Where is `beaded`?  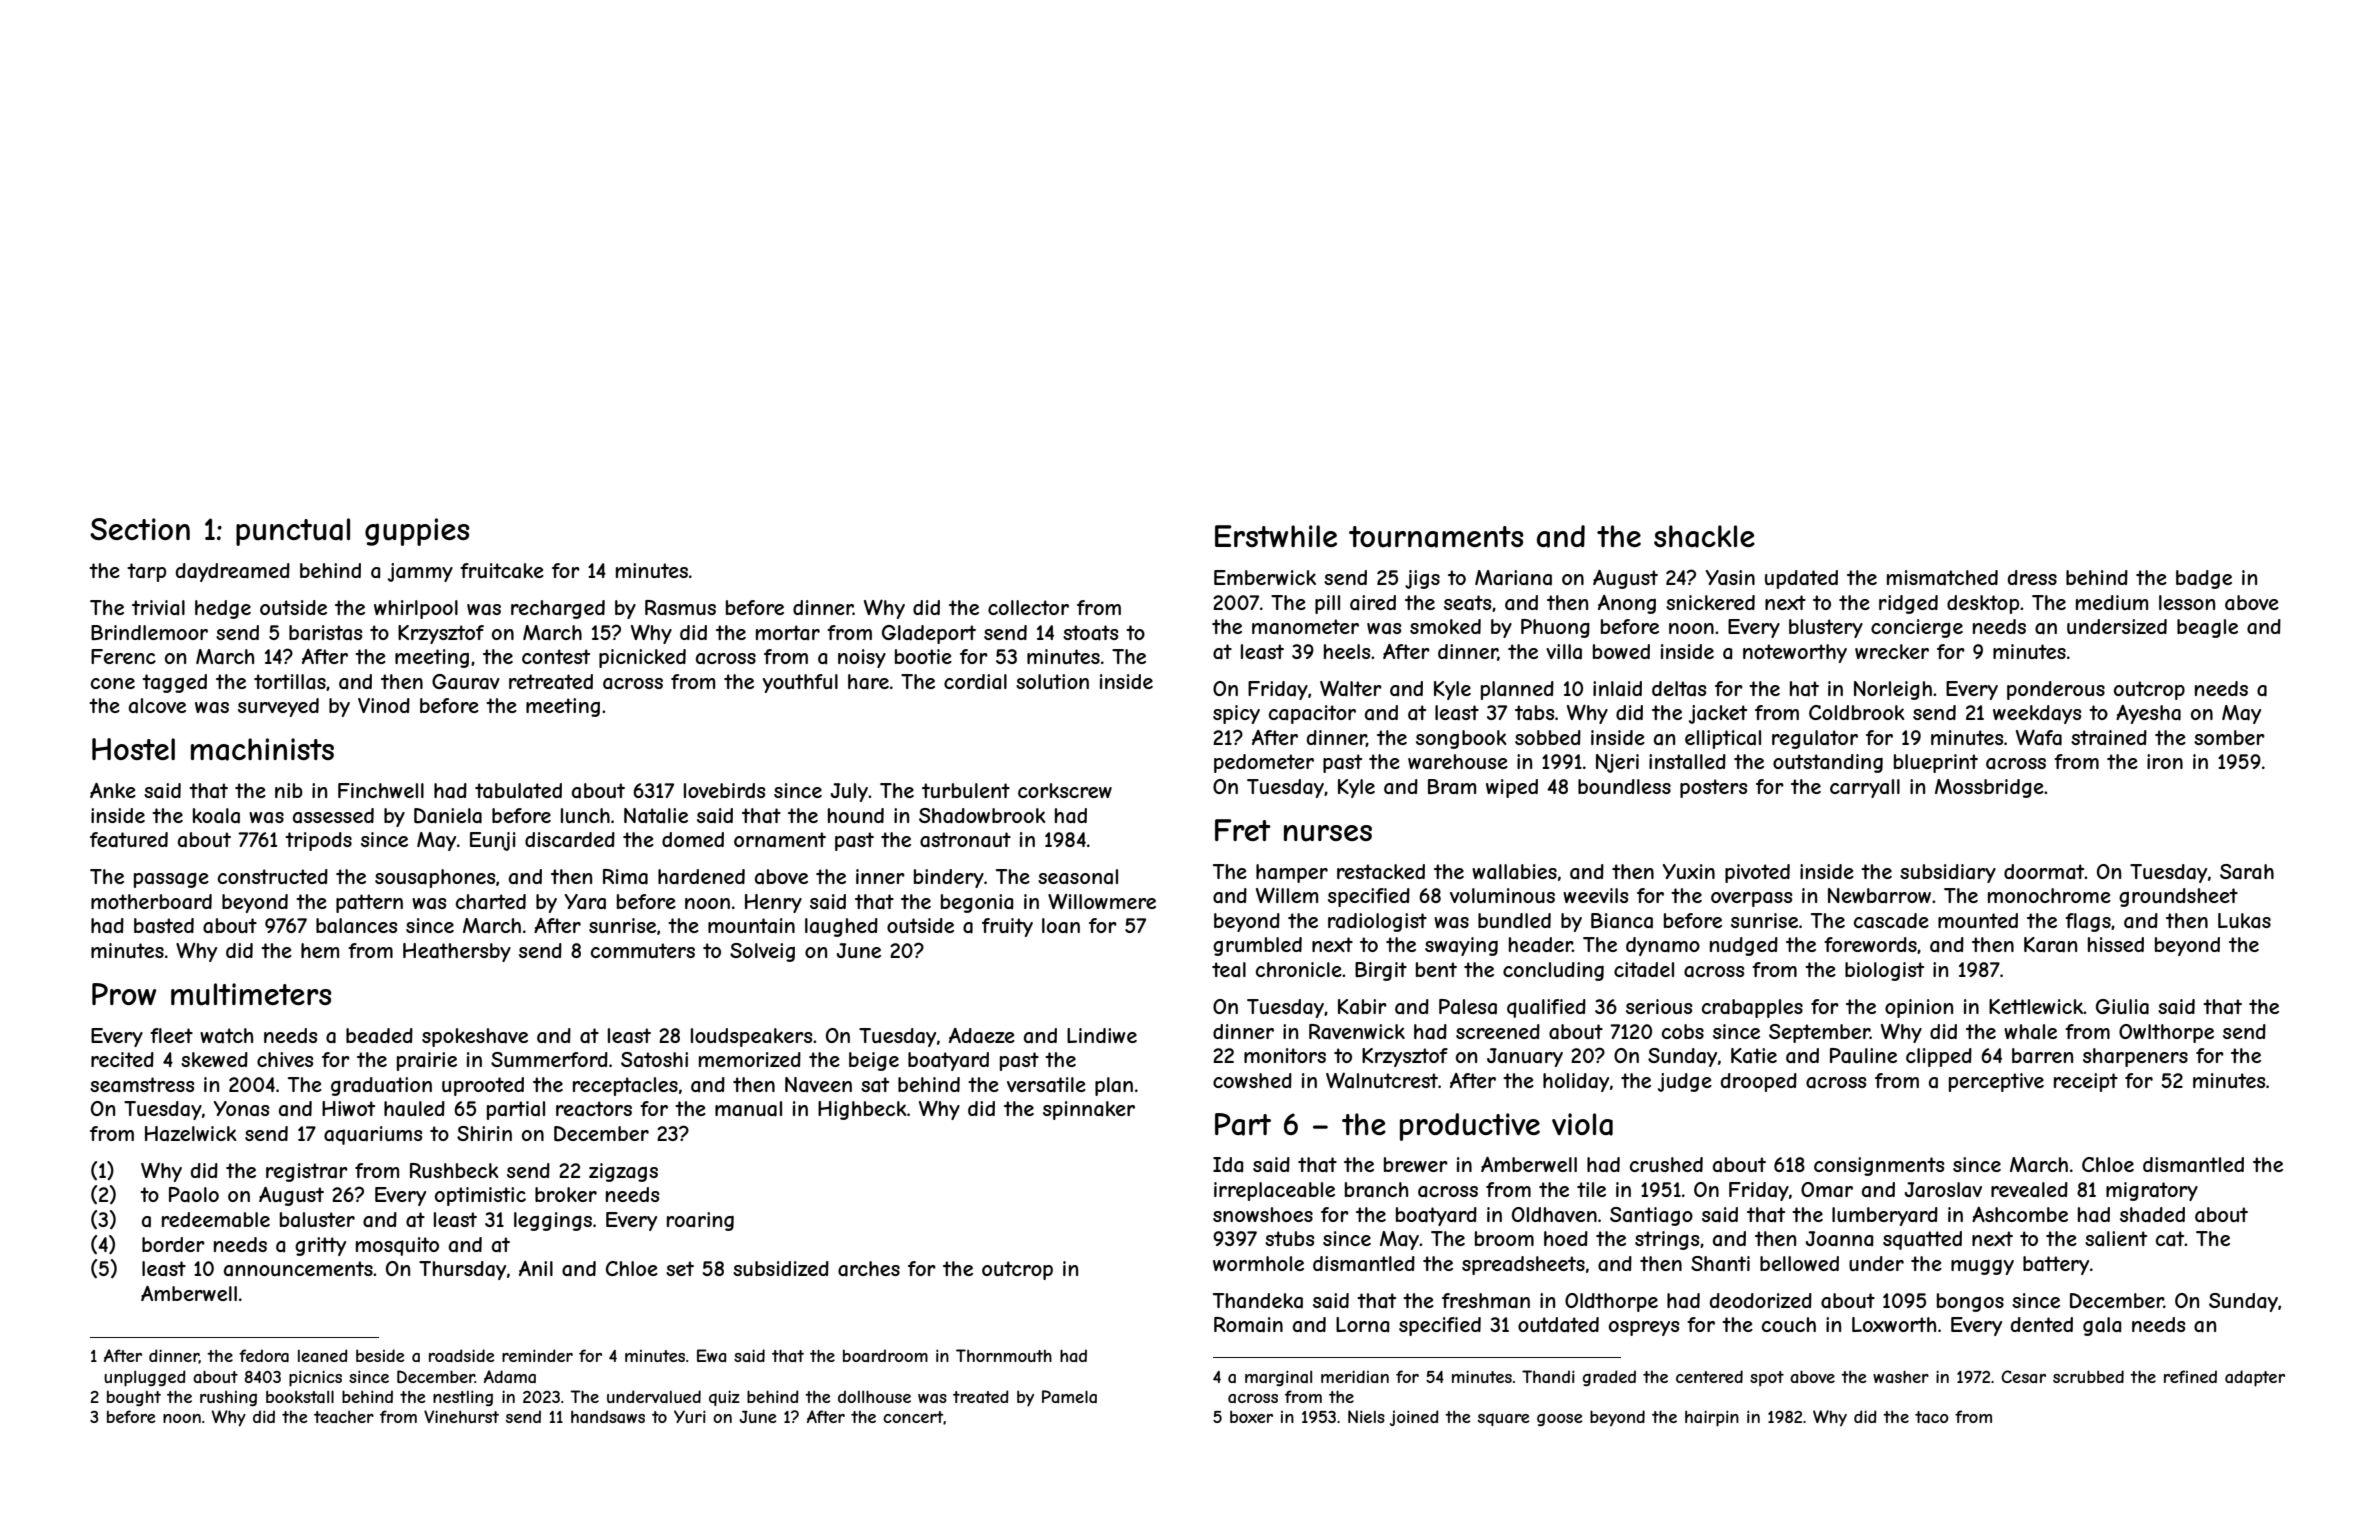
beaded is located at coordinates (379, 1036).
